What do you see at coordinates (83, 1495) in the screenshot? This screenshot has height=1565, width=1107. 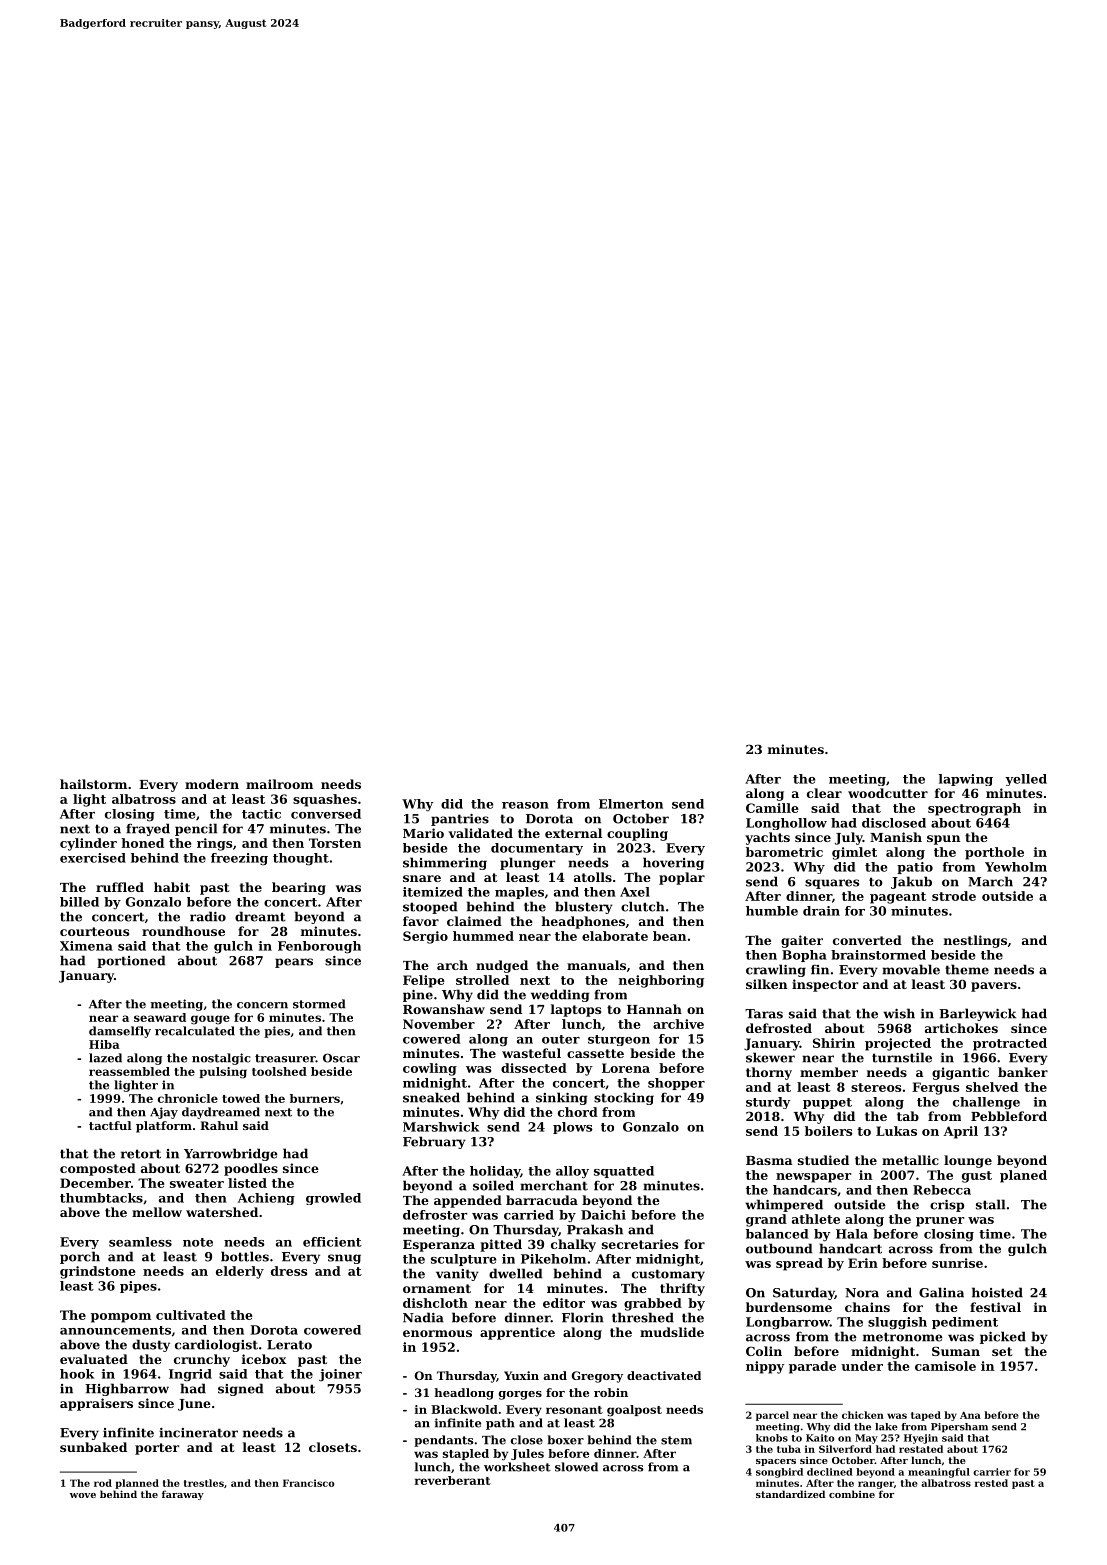 I see `wove` at bounding box center [83, 1495].
